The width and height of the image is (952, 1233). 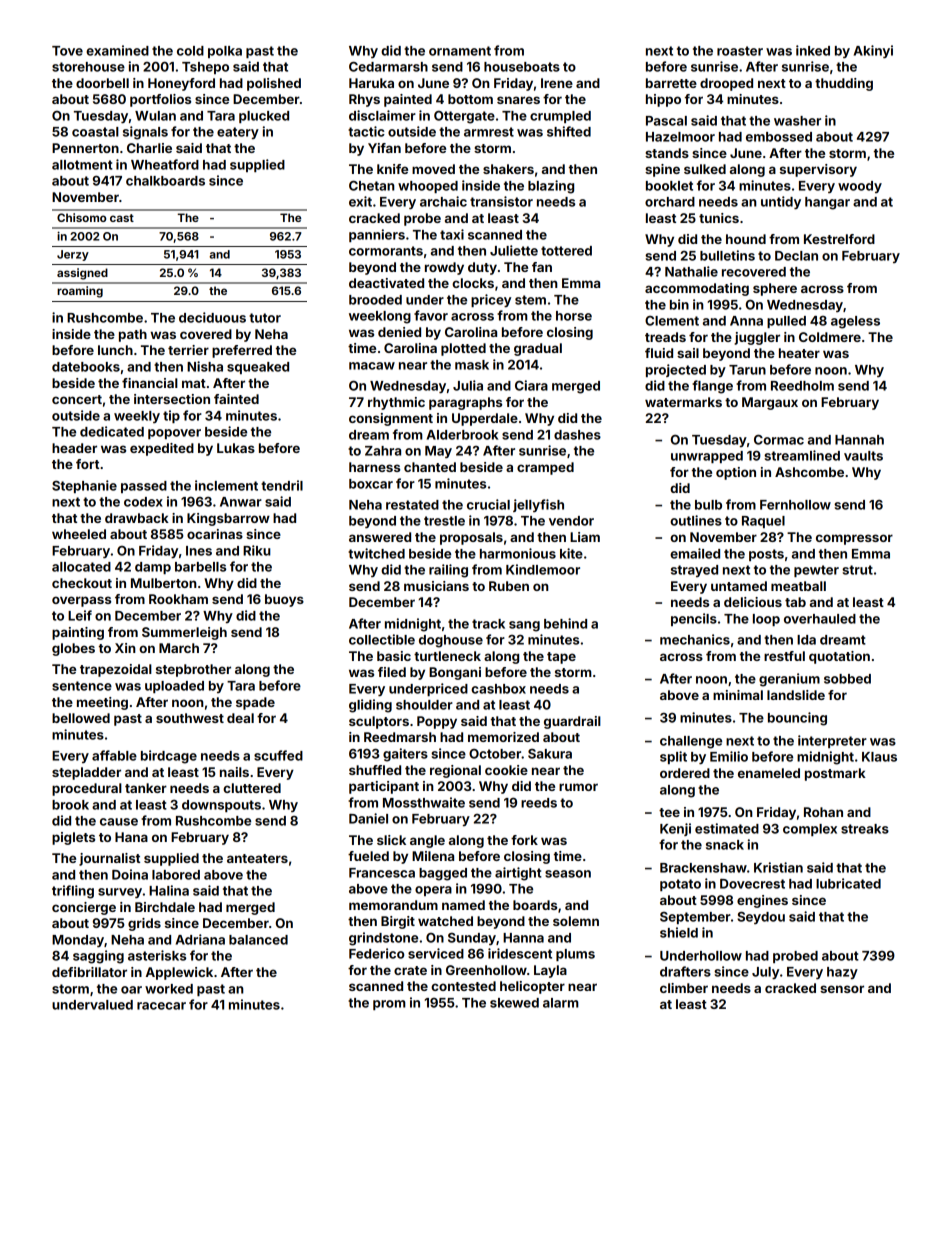 What do you see at coordinates (518, 874) in the image?
I see `airtight` at bounding box center [518, 874].
